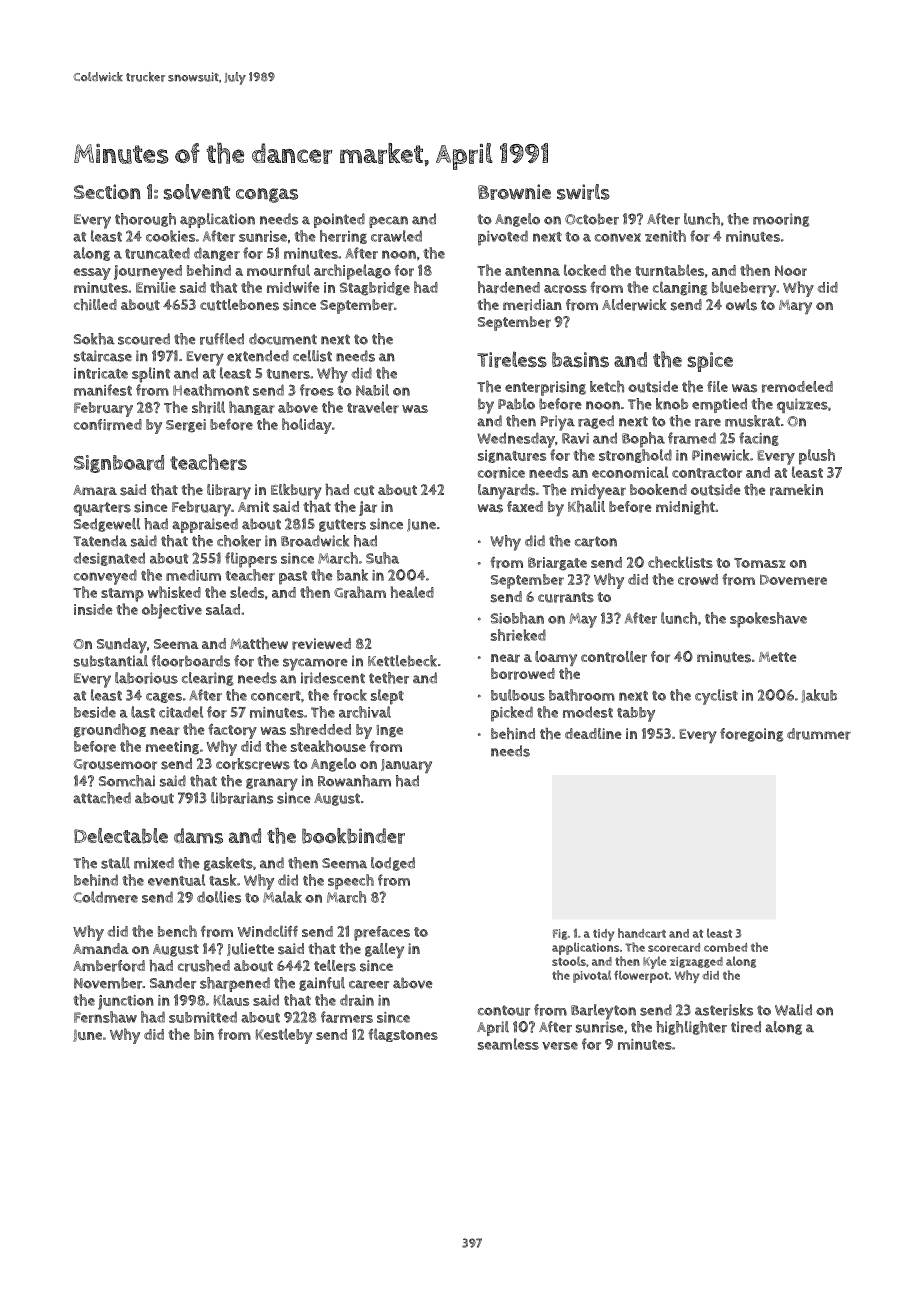 The image size is (924, 1314). What do you see at coordinates (190, 661) in the page?
I see `floorboards` at bounding box center [190, 661].
